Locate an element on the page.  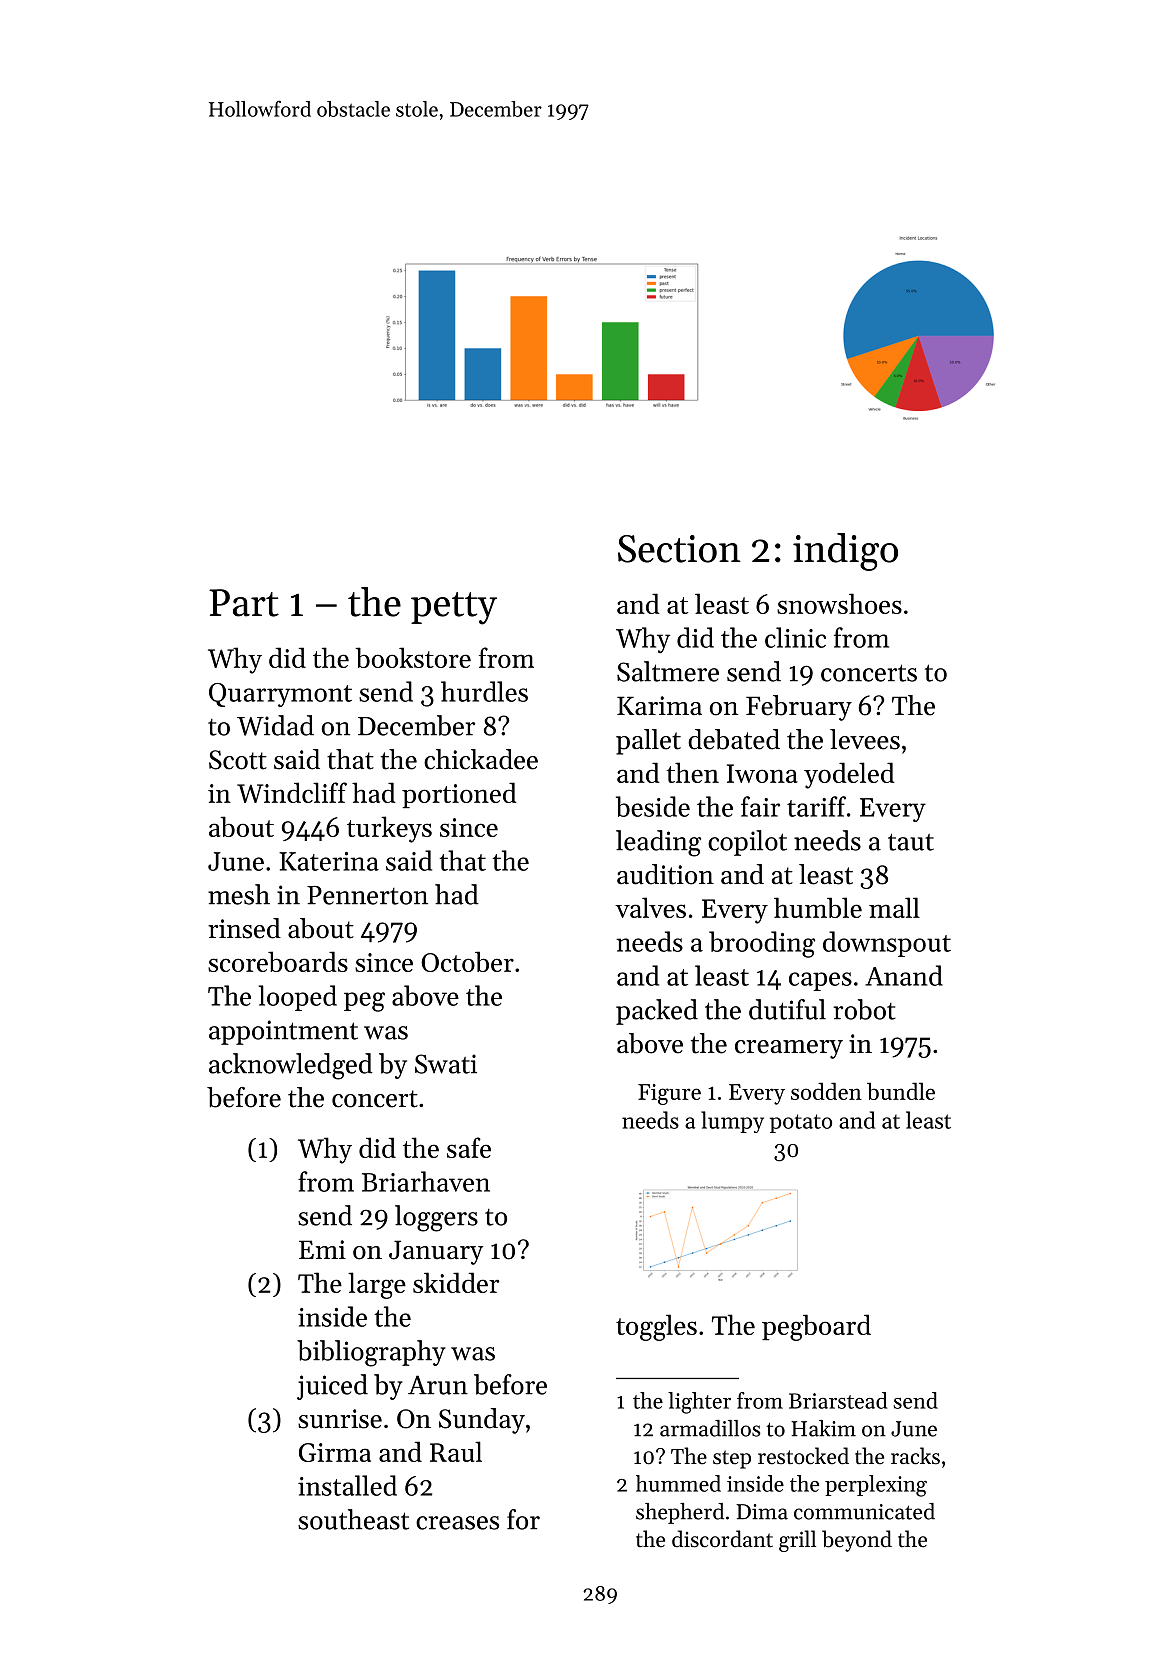
petty is located at coordinates (454, 608).
